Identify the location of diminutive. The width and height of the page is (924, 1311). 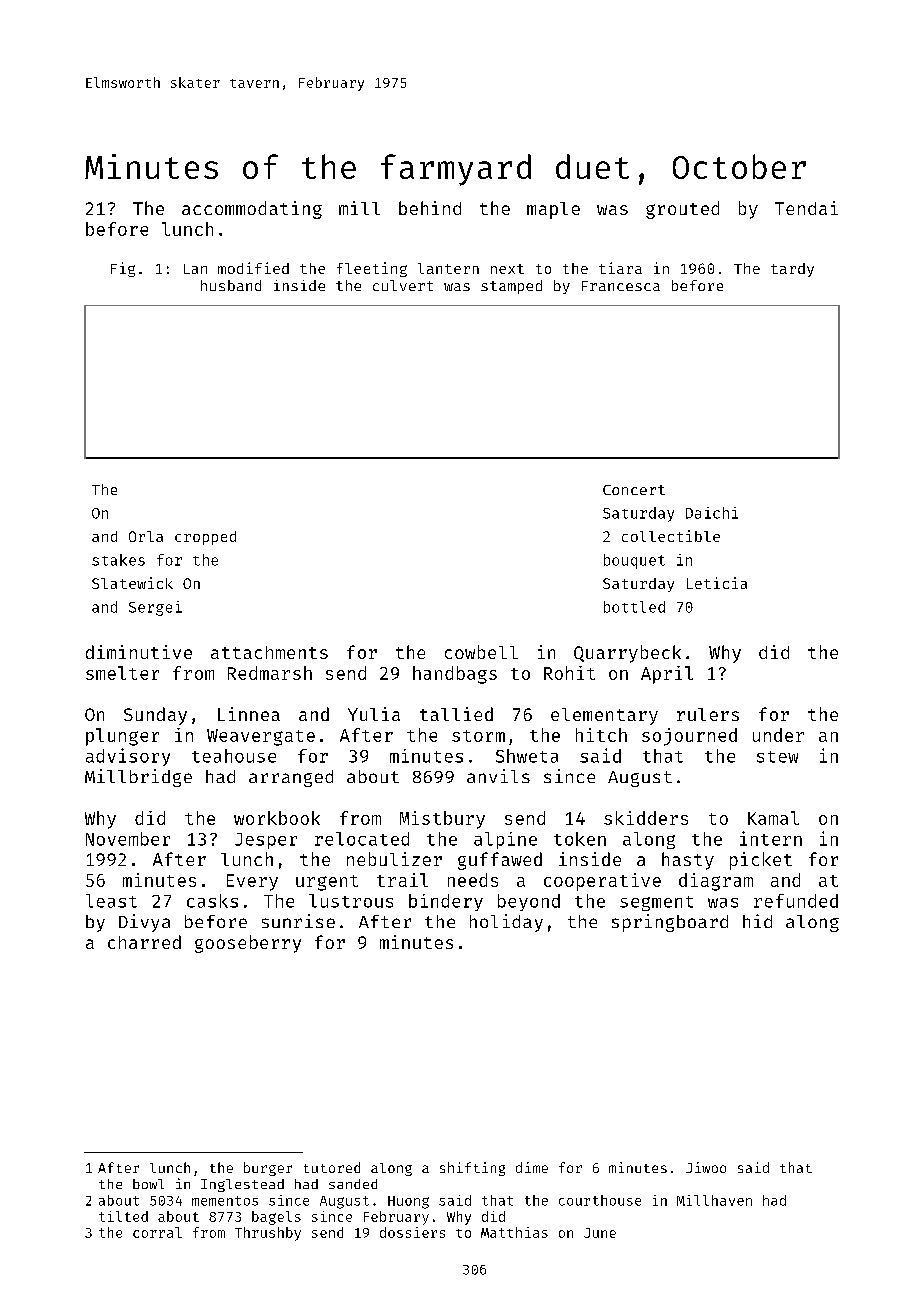
(139, 652).
